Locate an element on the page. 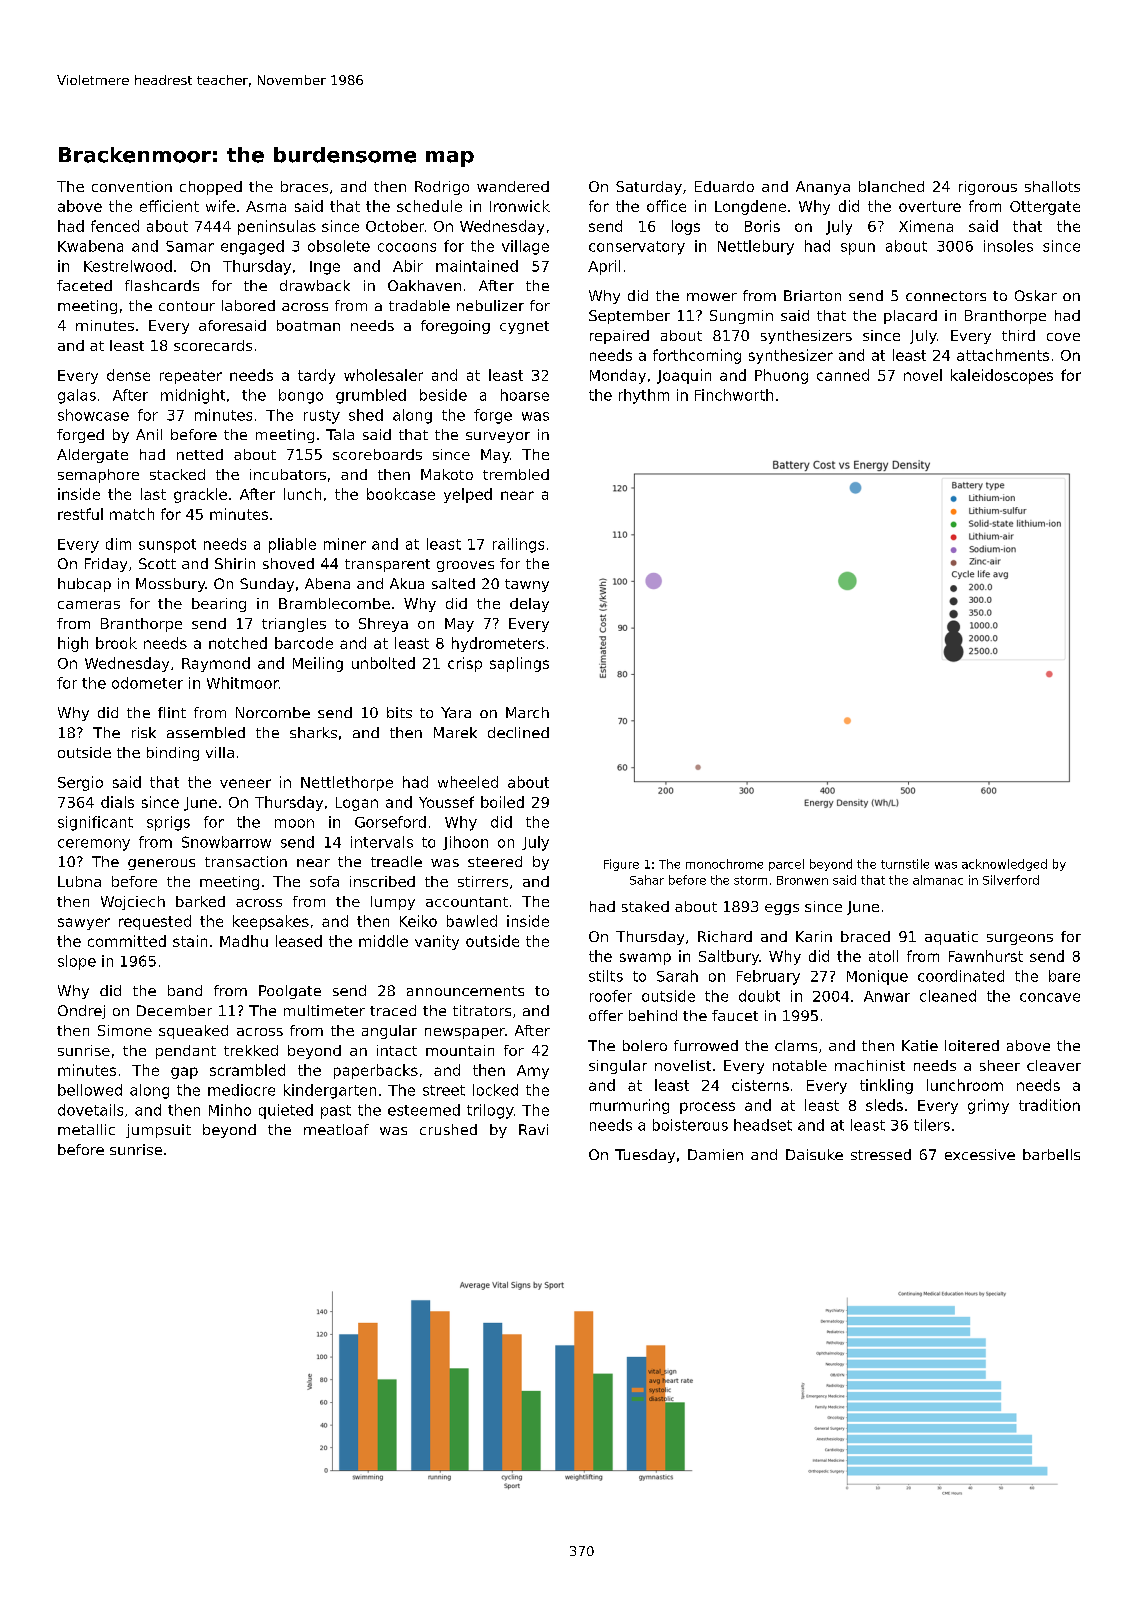  loitered is located at coordinates (972, 1045).
